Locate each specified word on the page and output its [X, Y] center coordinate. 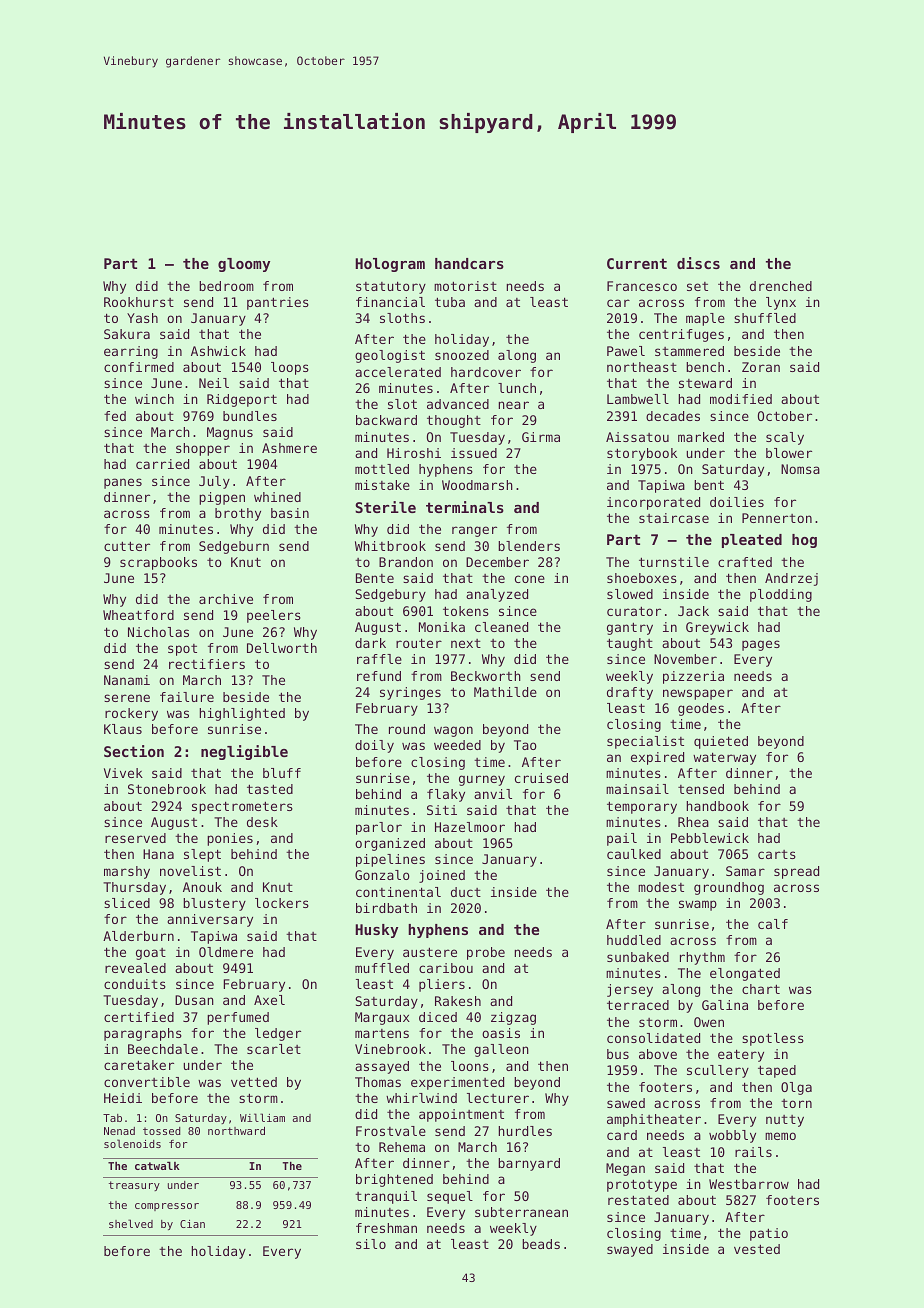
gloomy [244, 265]
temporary [642, 807]
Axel [269, 1000]
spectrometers [242, 807]
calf [773, 924]
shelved [131, 1223]
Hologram [390, 265]
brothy [238, 514]
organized [390, 844]
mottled [382, 469]
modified [741, 399]
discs [698, 263]
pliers [442, 985]
